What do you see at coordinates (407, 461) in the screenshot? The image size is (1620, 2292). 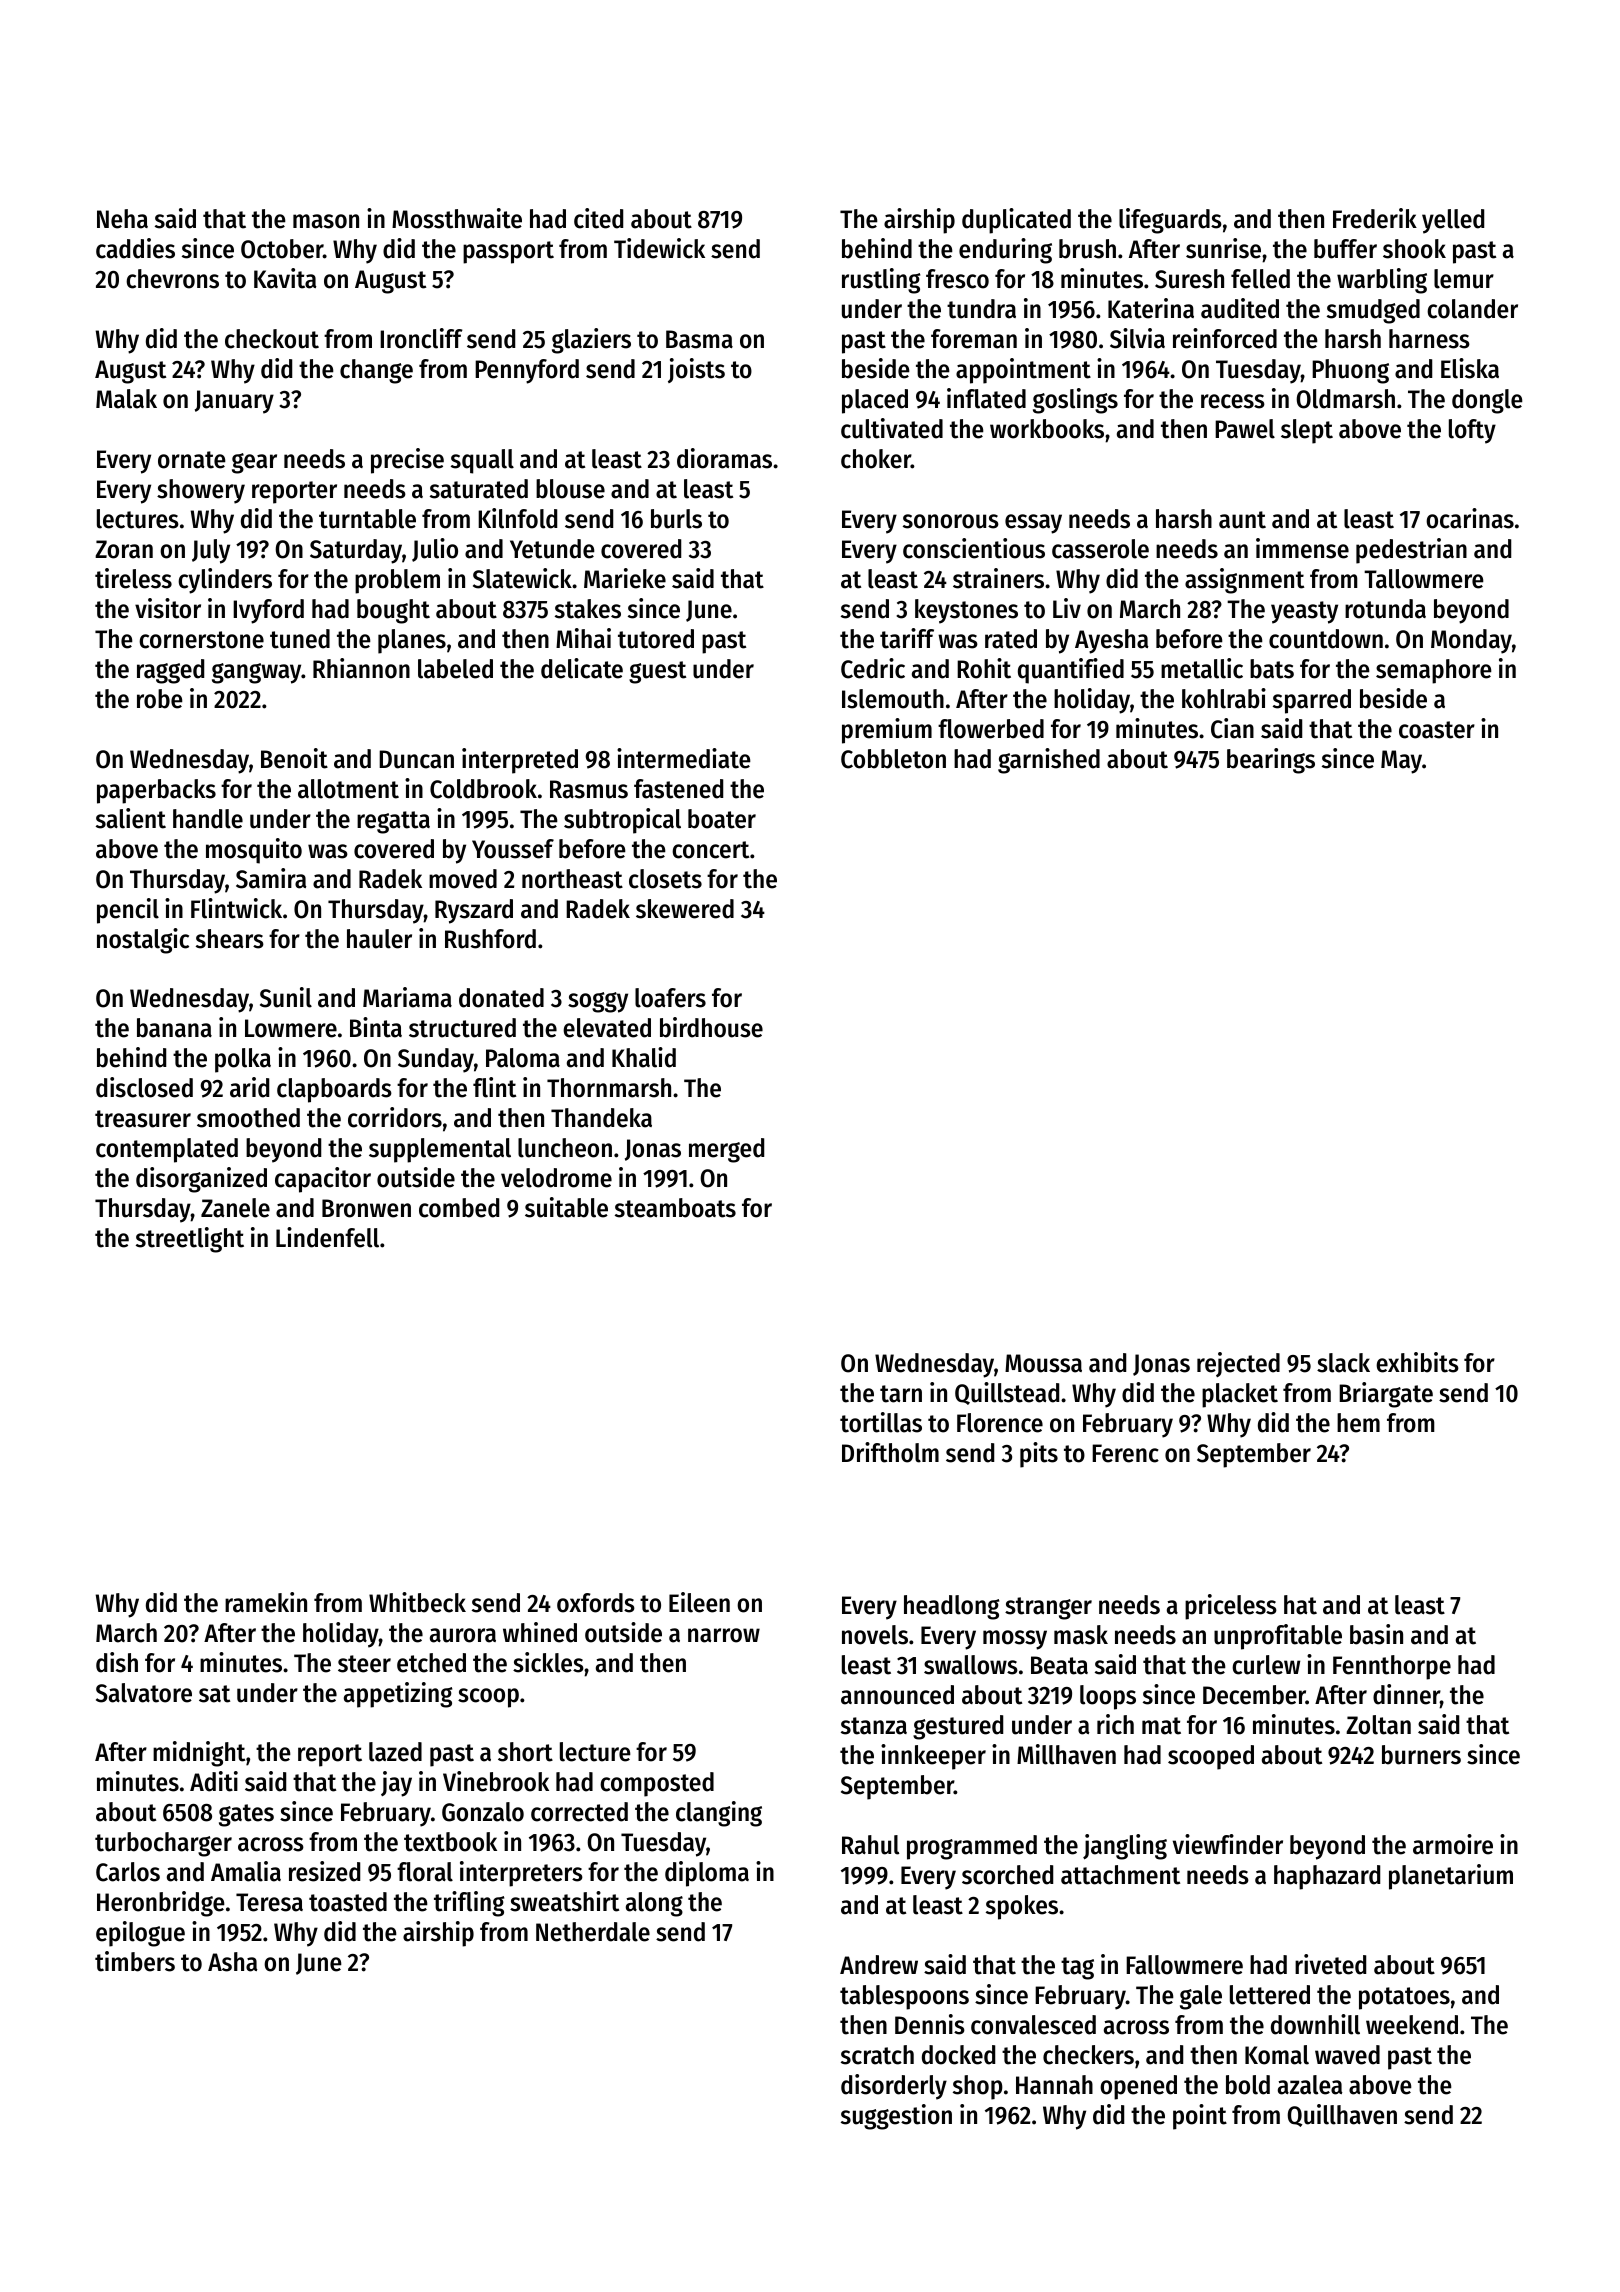 I see `precise` at bounding box center [407, 461].
